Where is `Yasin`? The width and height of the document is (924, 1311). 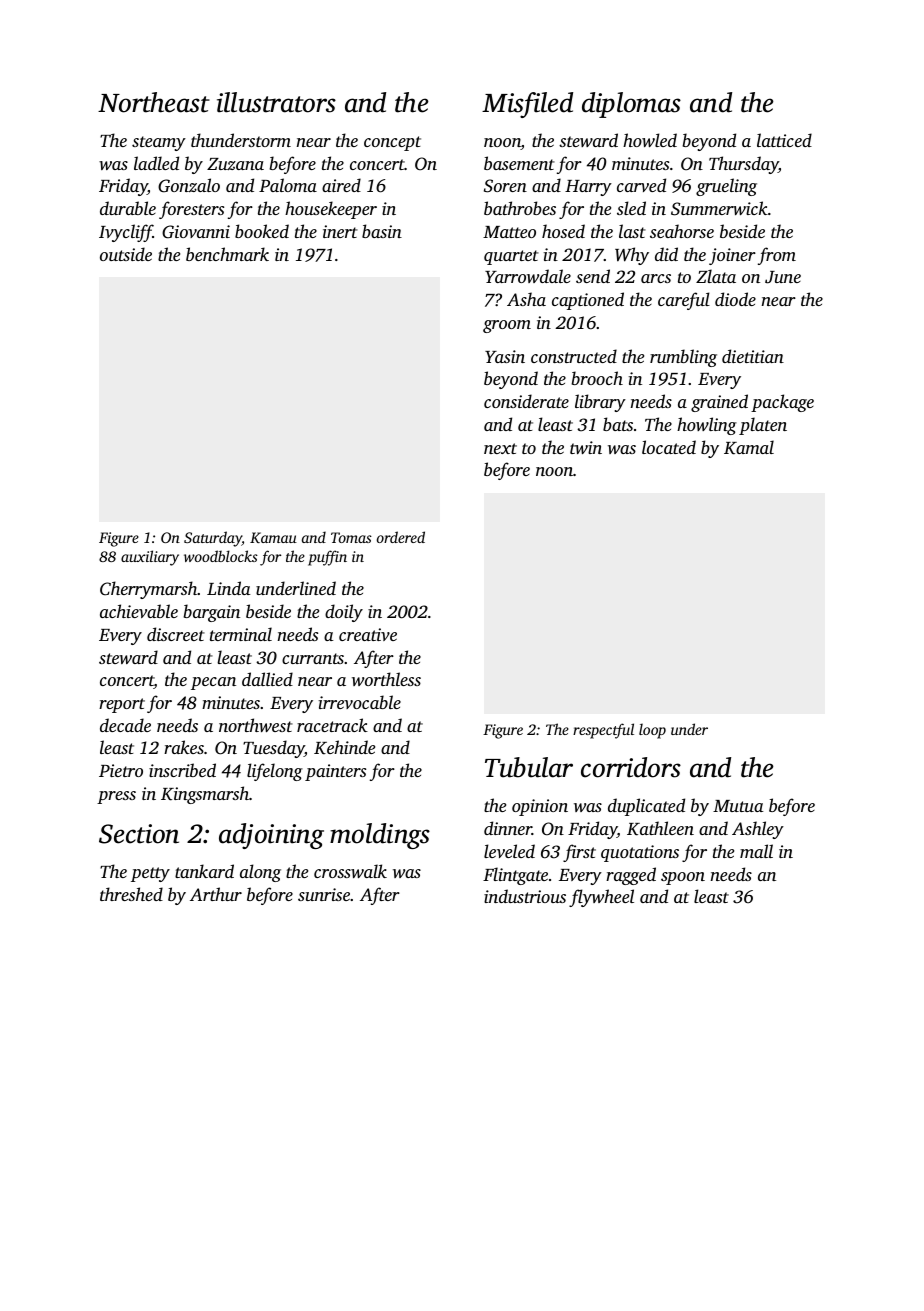 Yasin is located at coordinates (505, 356).
